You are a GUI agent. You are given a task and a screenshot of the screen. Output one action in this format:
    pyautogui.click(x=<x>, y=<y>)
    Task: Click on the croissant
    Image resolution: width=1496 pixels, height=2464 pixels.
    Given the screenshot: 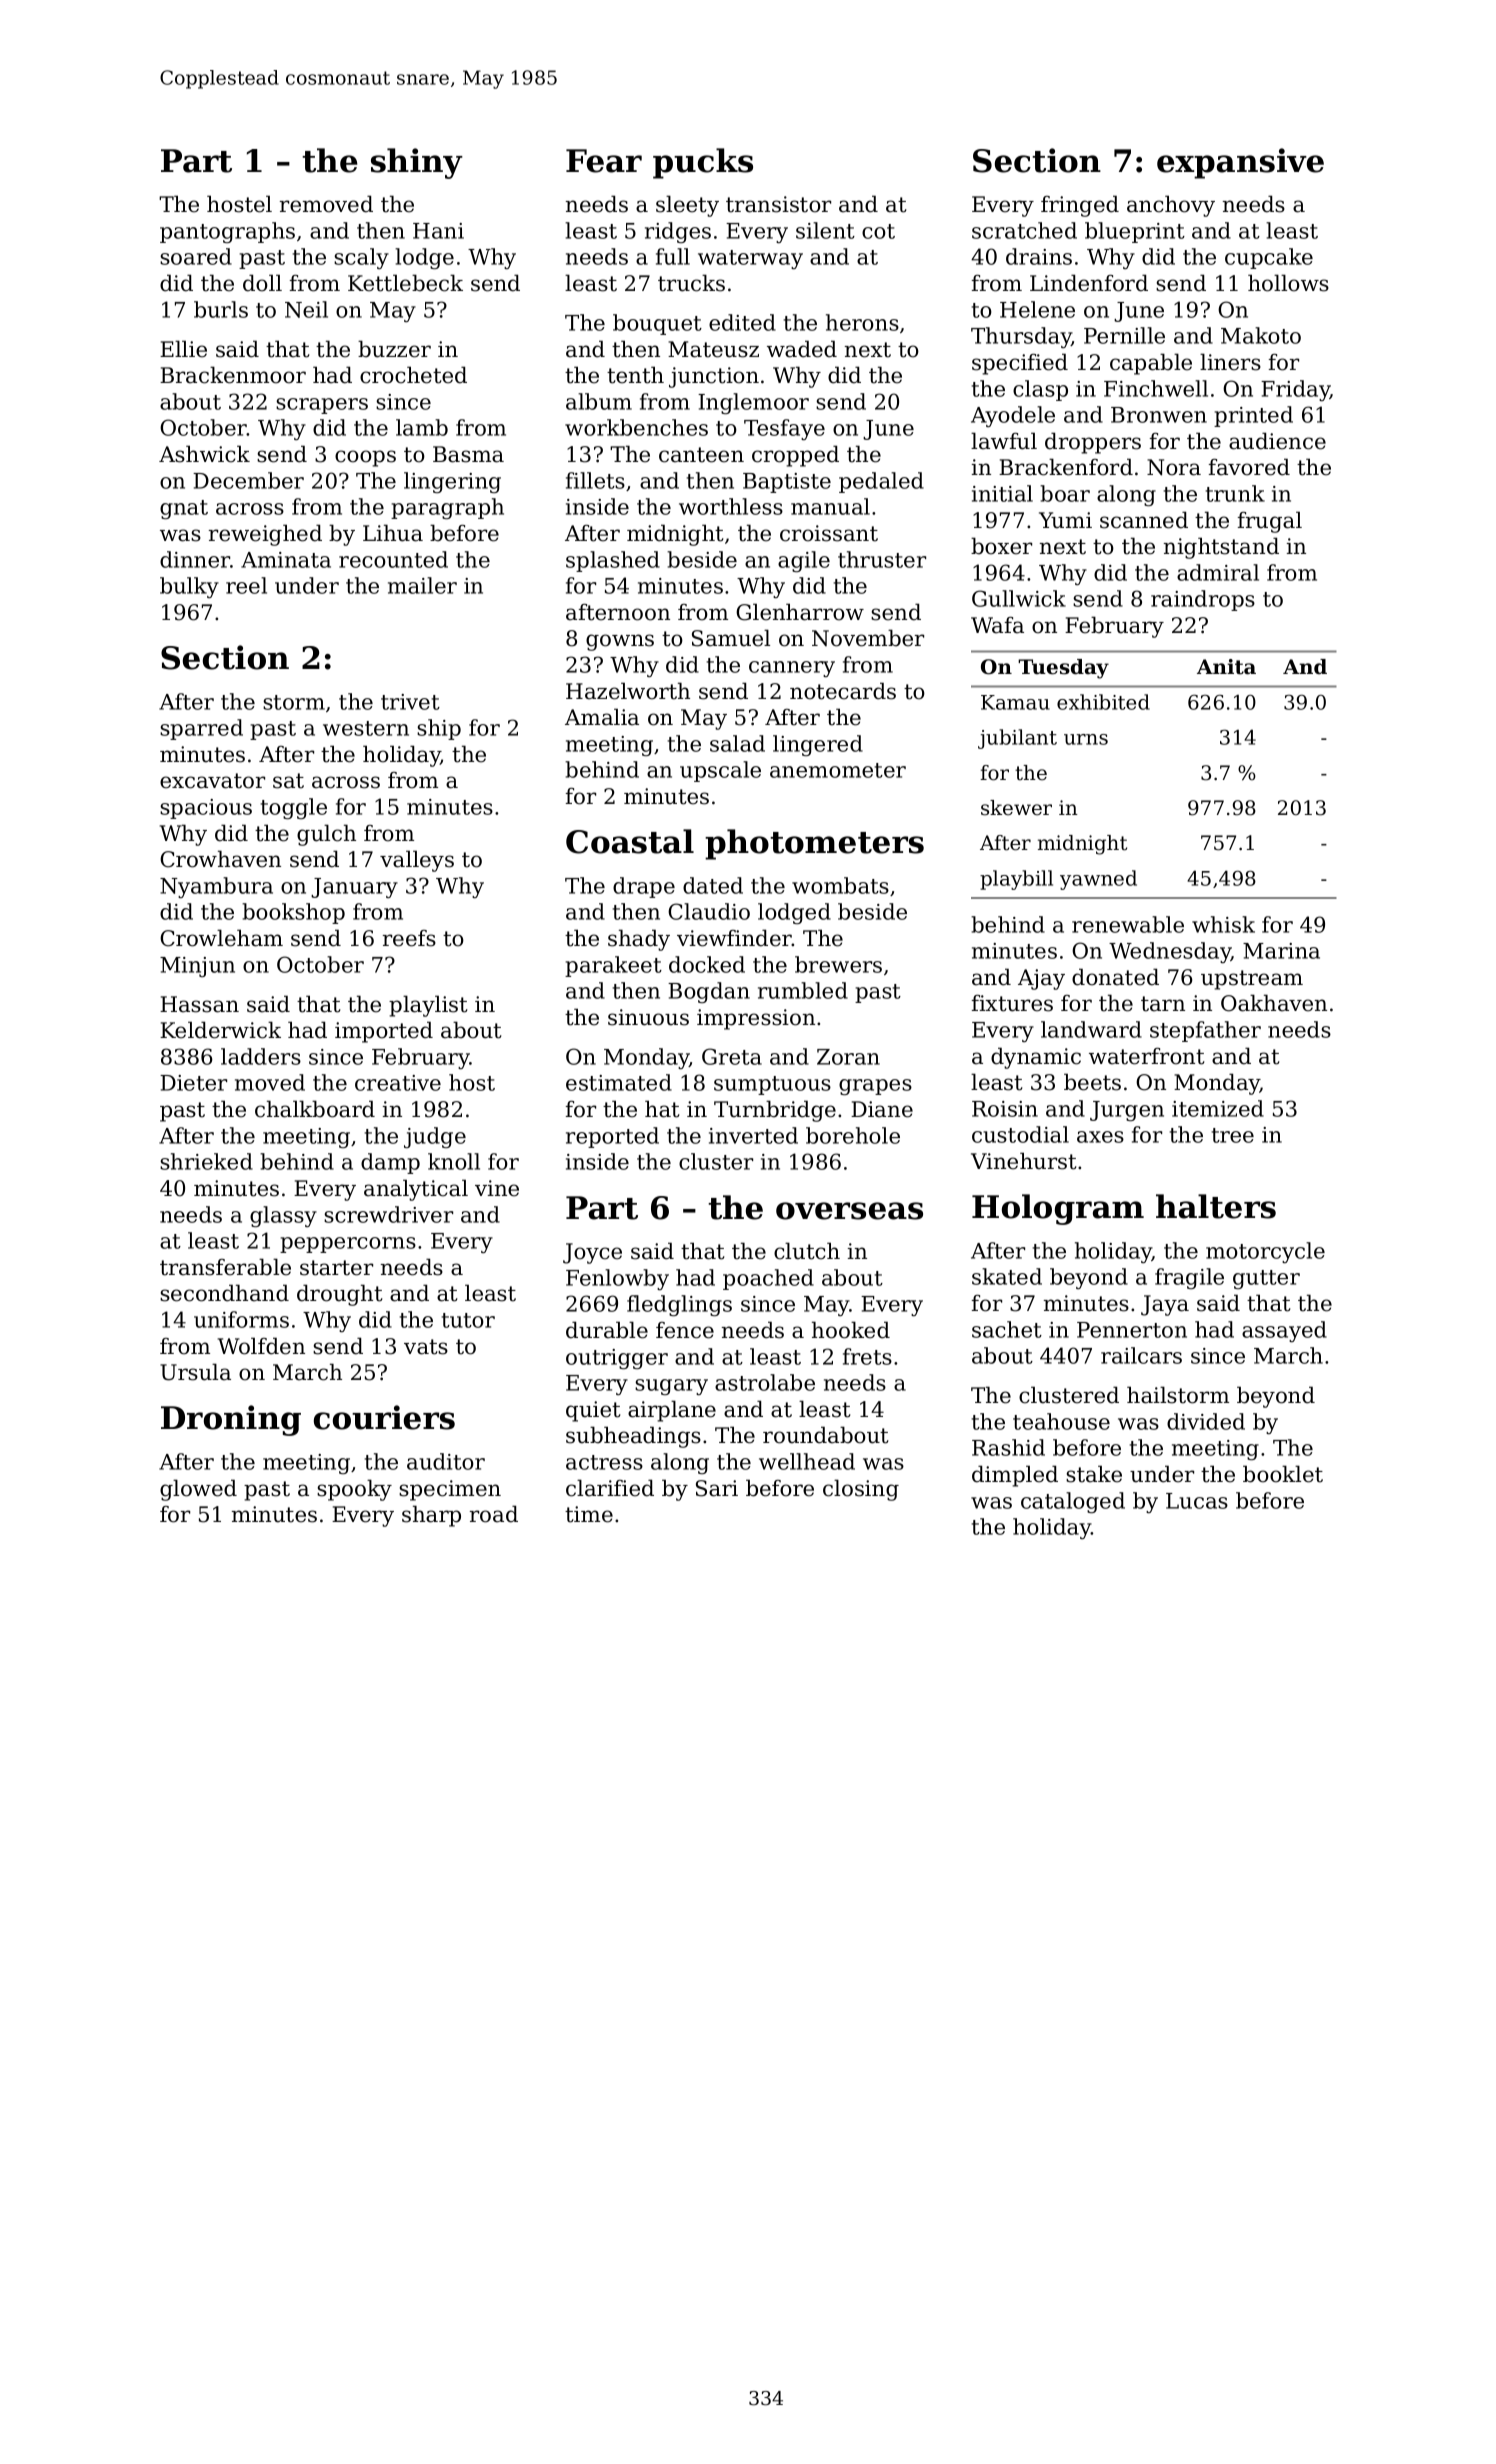 What is the action you would take?
    pyautogui.click(x=829, y=533)
